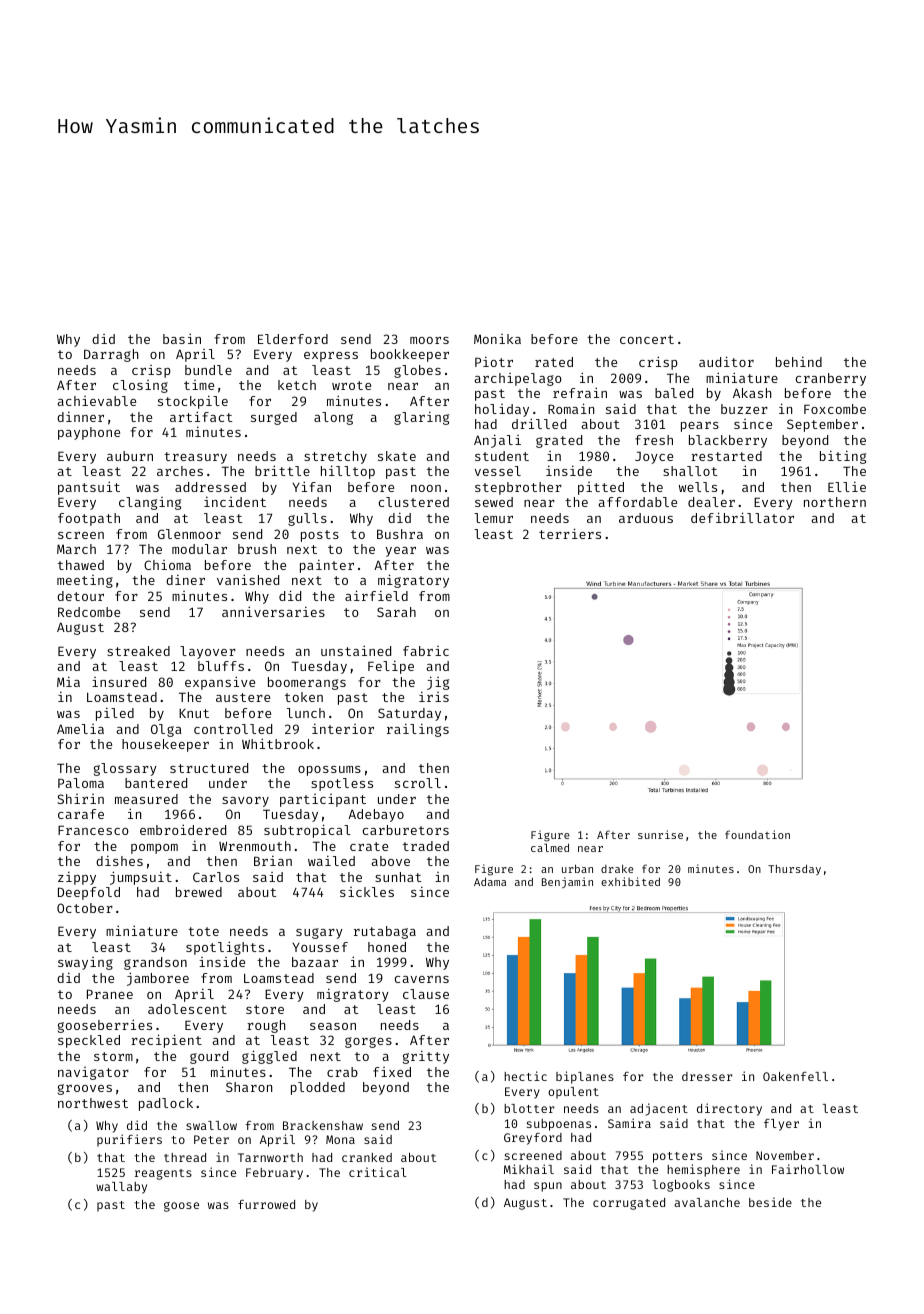 Image resolution: width=924 pixels, height=1314 pixels. What do you see at coordinates (426, 994) in the screenshot?
I see `clause` at bounding box center [426, 994].
